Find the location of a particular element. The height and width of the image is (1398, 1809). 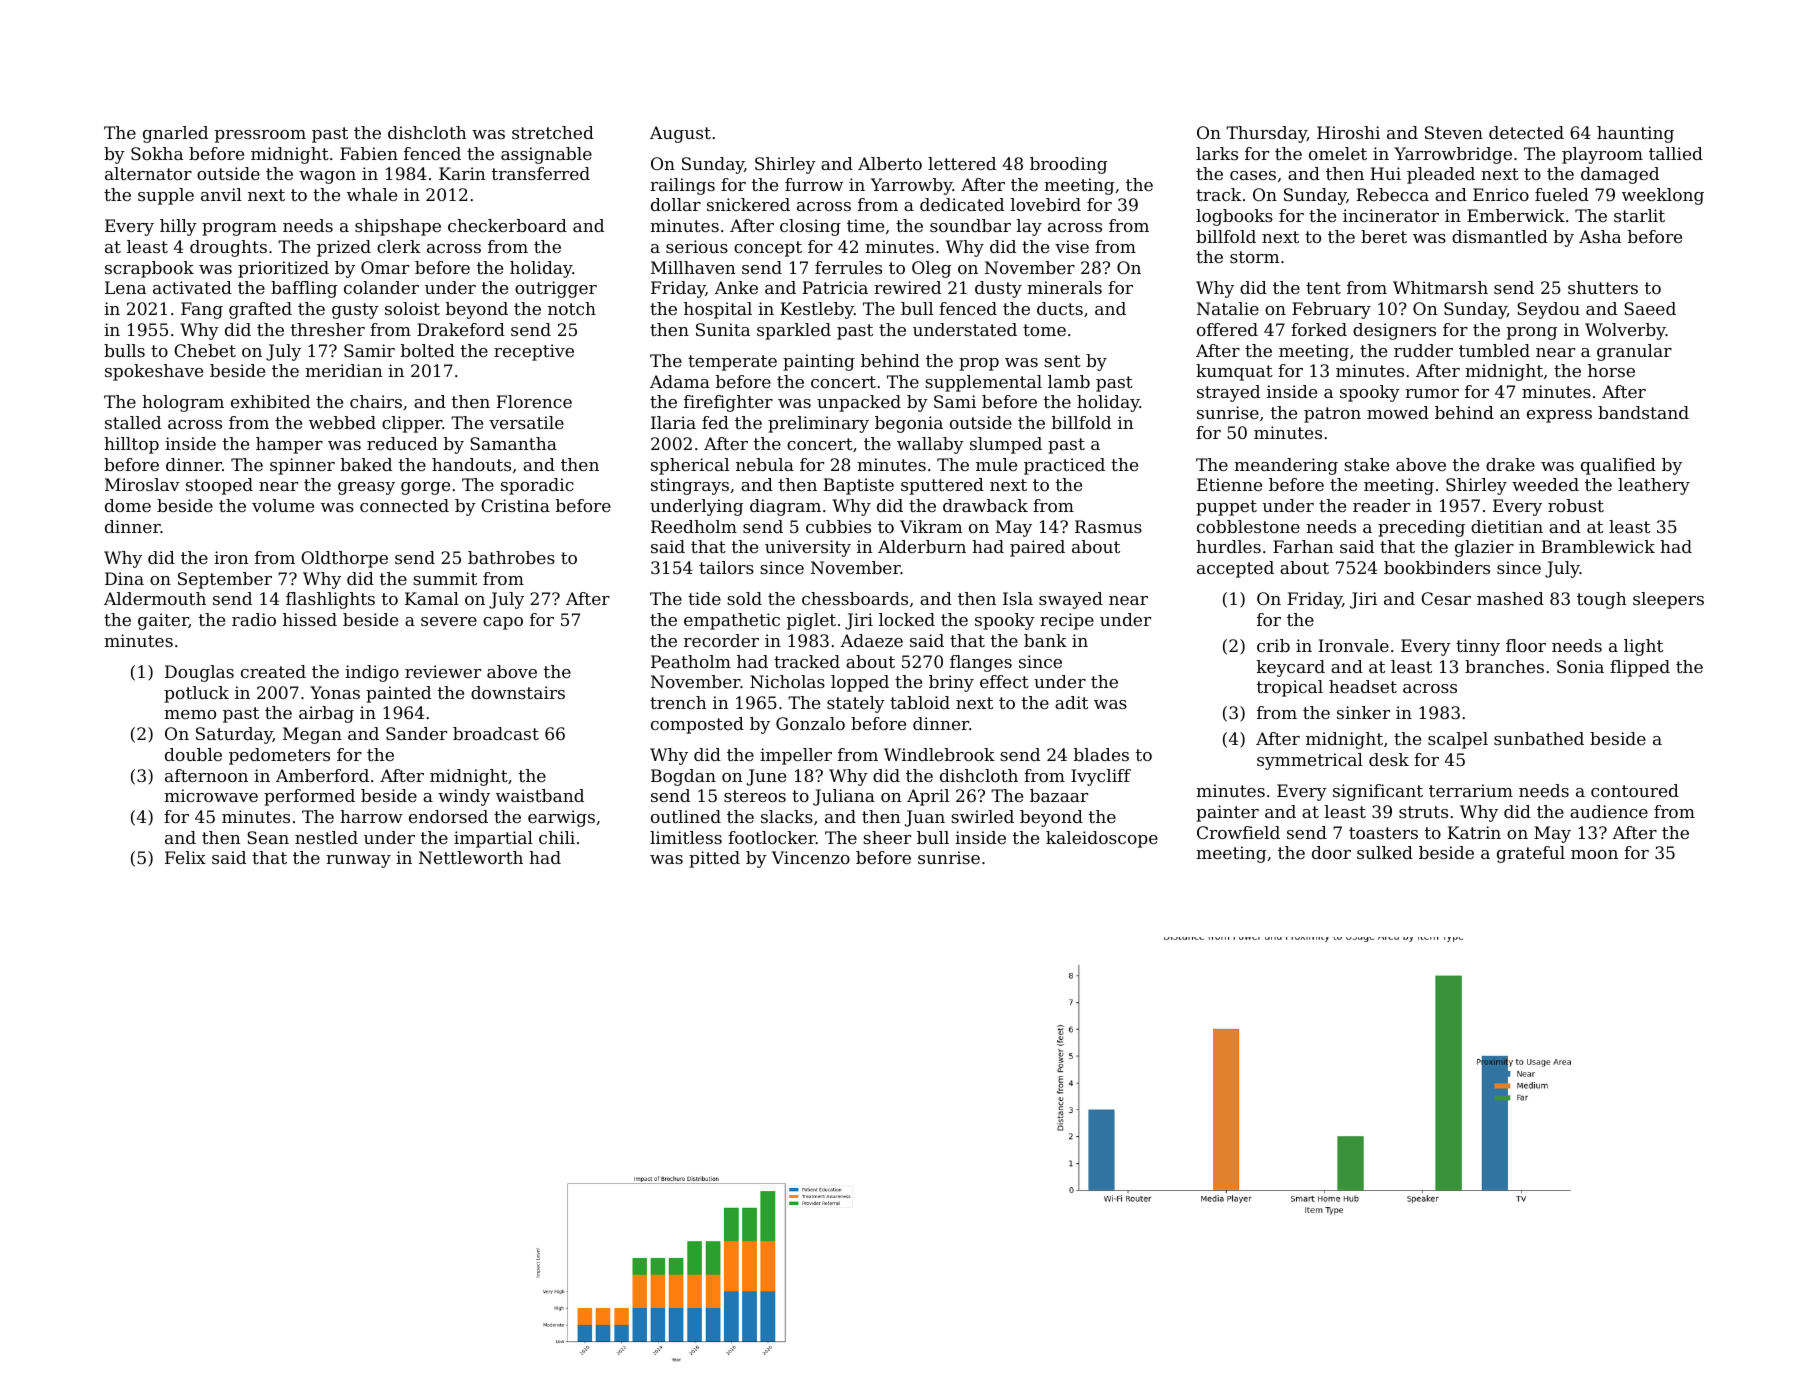

potluck is located at coordinates (196, 694).
